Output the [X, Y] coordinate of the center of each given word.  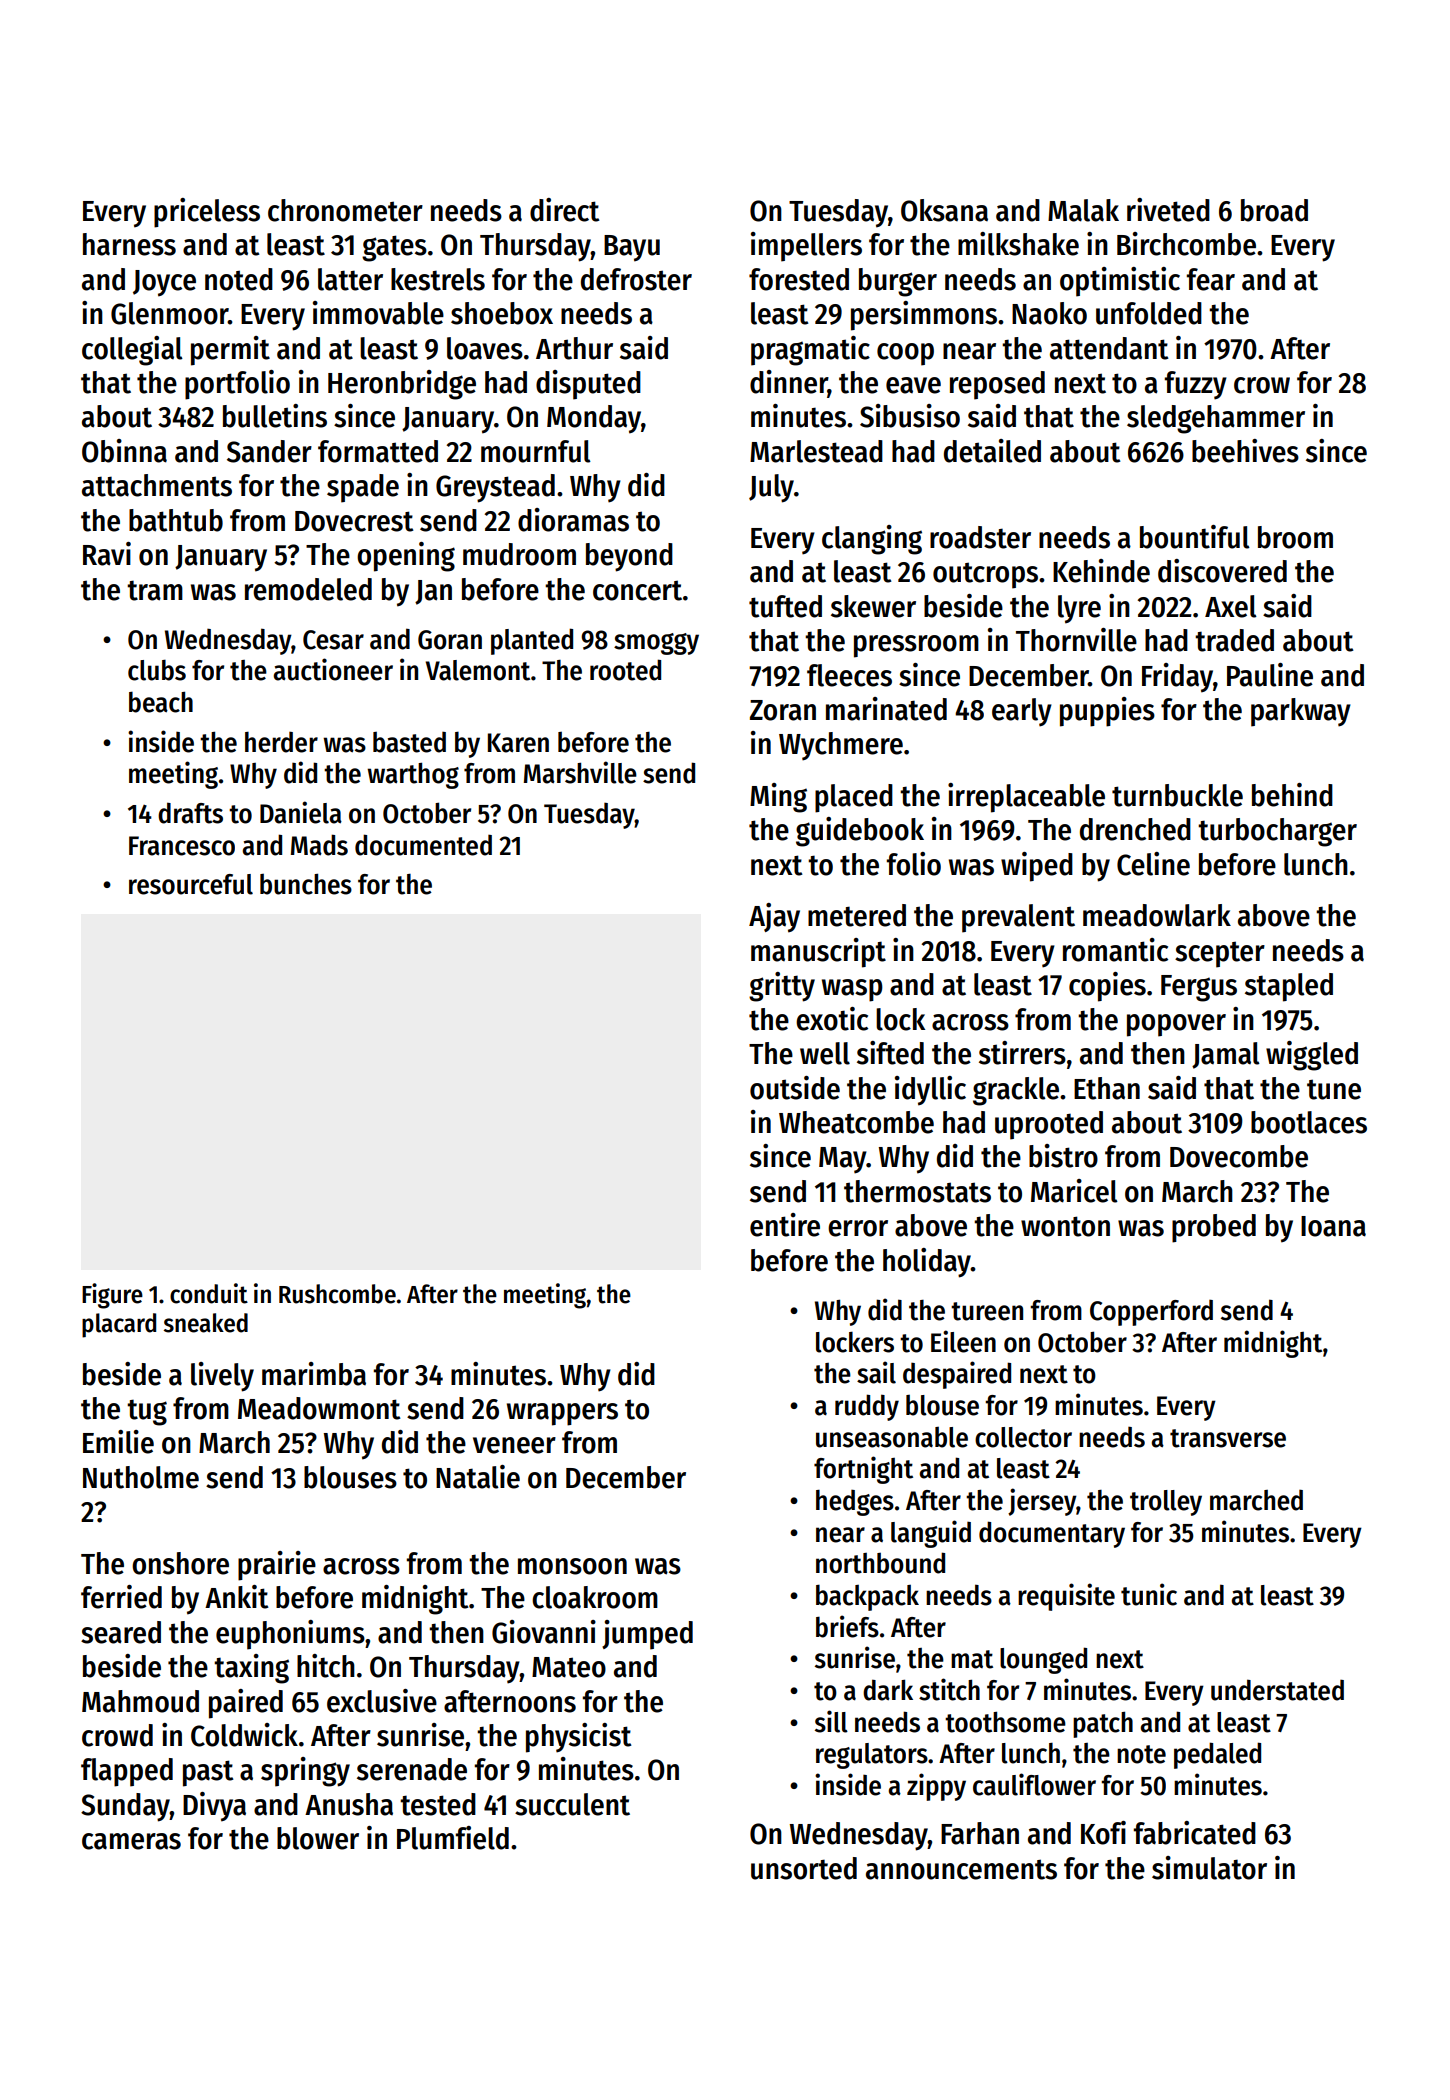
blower [318, 1838]
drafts [190, 813]
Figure [112, 1296]
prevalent [1018, 918]
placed [854, 798]
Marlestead [816, 451]
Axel [1231, 606]
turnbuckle [1177, 795]
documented [423, 845]
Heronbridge [402, 385]
